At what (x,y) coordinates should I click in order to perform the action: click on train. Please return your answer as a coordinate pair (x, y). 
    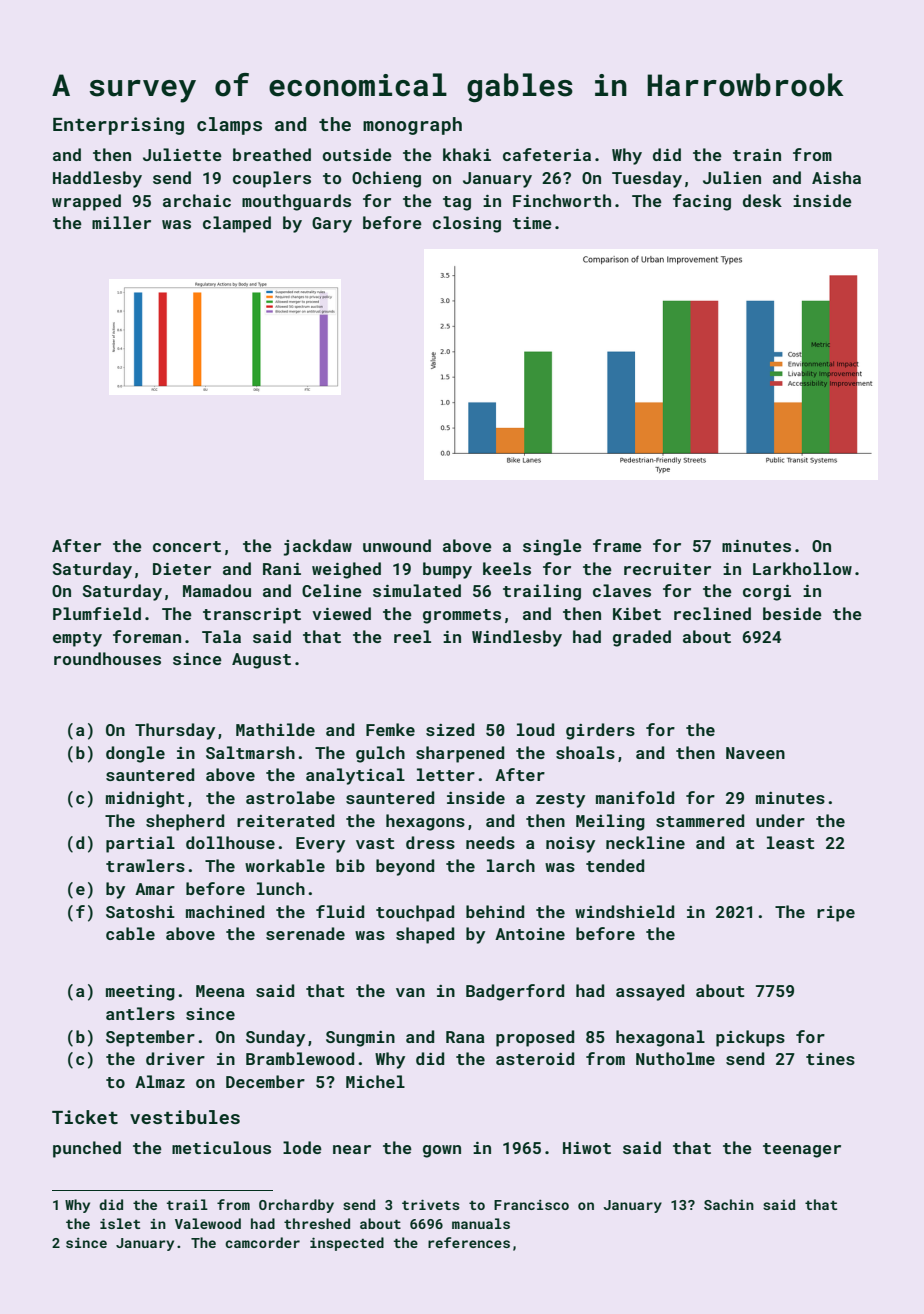
    Looking at the image, I should click on (757, 155).
